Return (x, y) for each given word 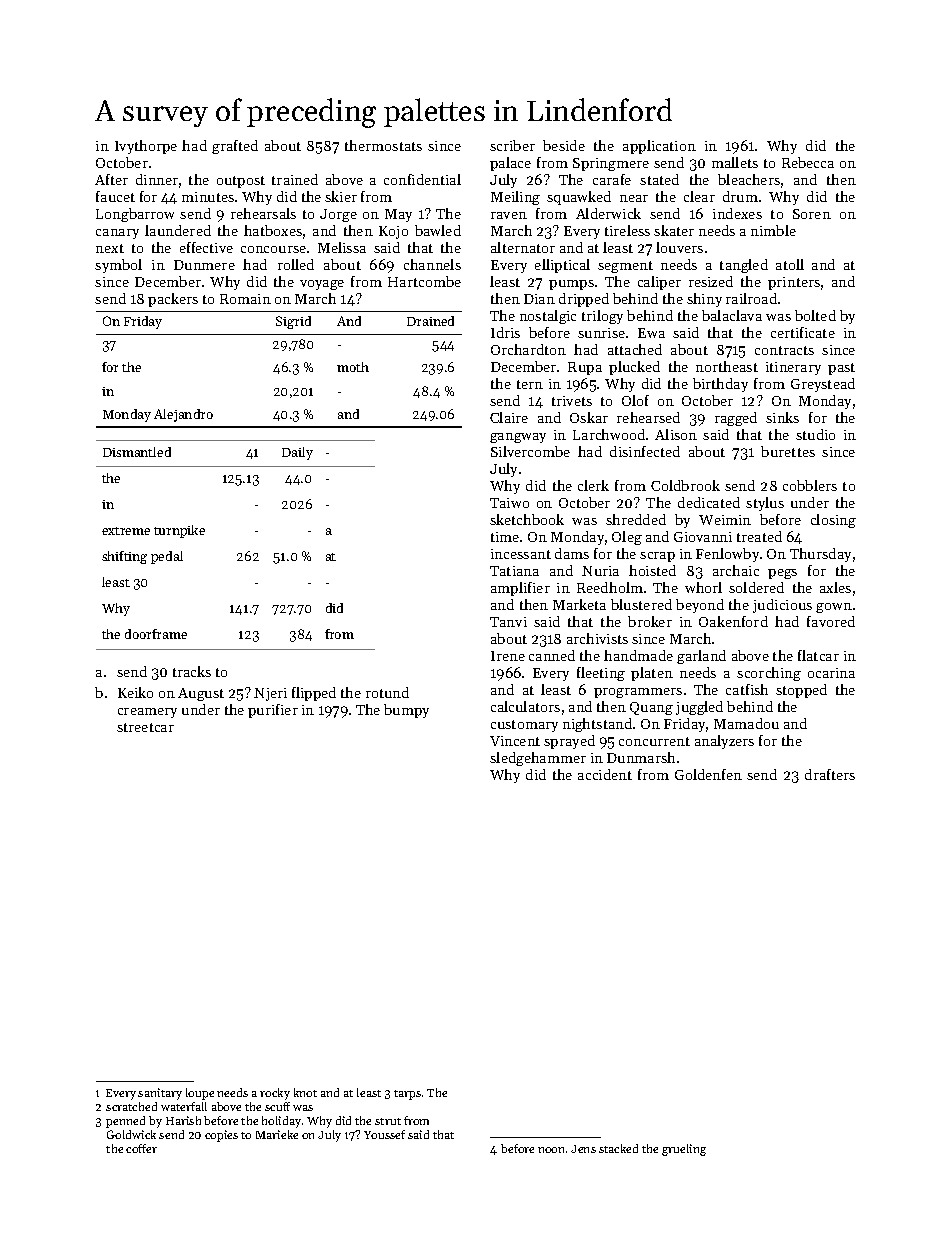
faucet (115, 196)
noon (551, 1150)
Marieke (277, 1134)
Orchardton (528, 349)
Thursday (820, 555)
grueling (684, 1150)
